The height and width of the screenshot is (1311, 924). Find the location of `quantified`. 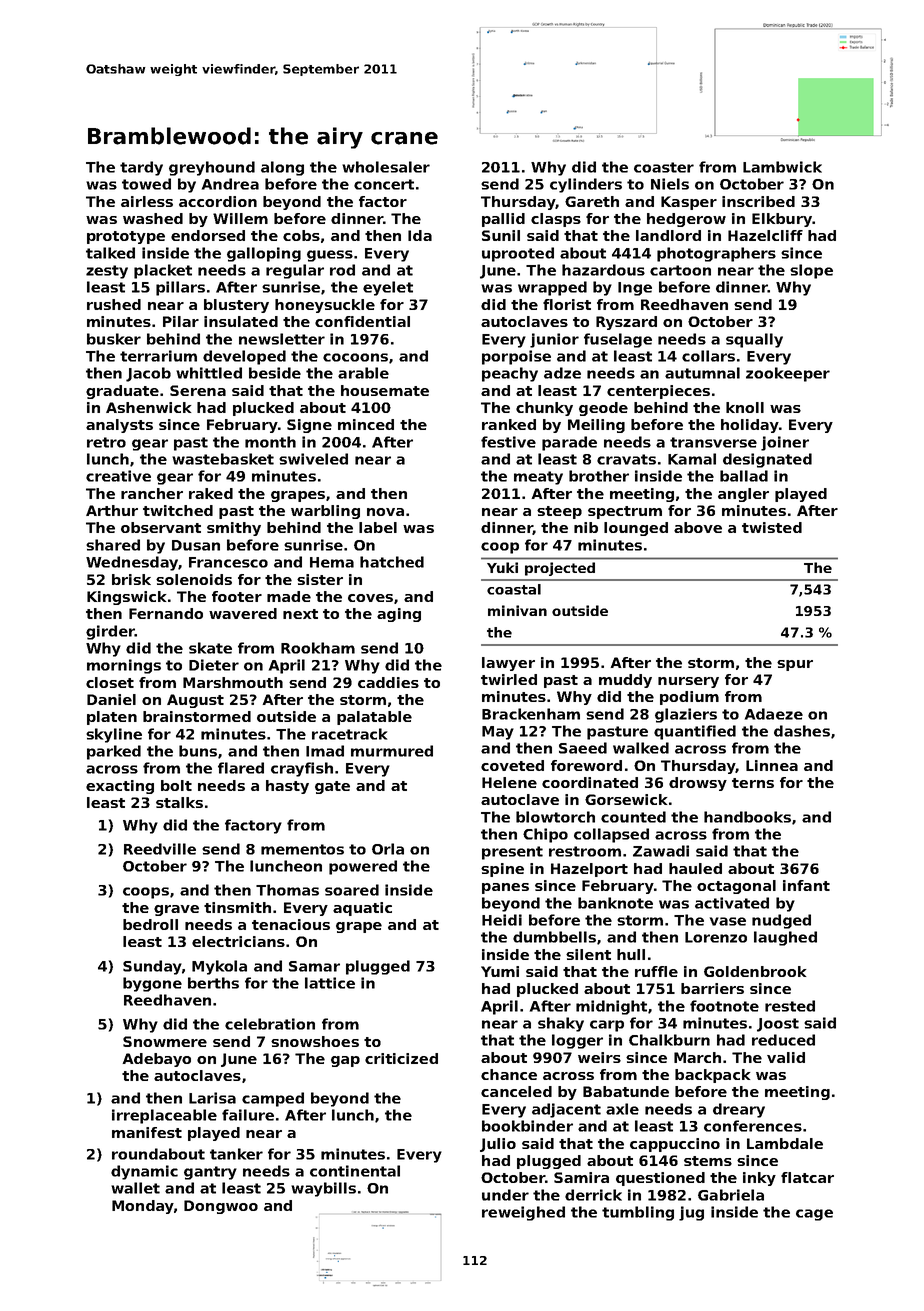

quantified is located at coordinates (695, 732).
